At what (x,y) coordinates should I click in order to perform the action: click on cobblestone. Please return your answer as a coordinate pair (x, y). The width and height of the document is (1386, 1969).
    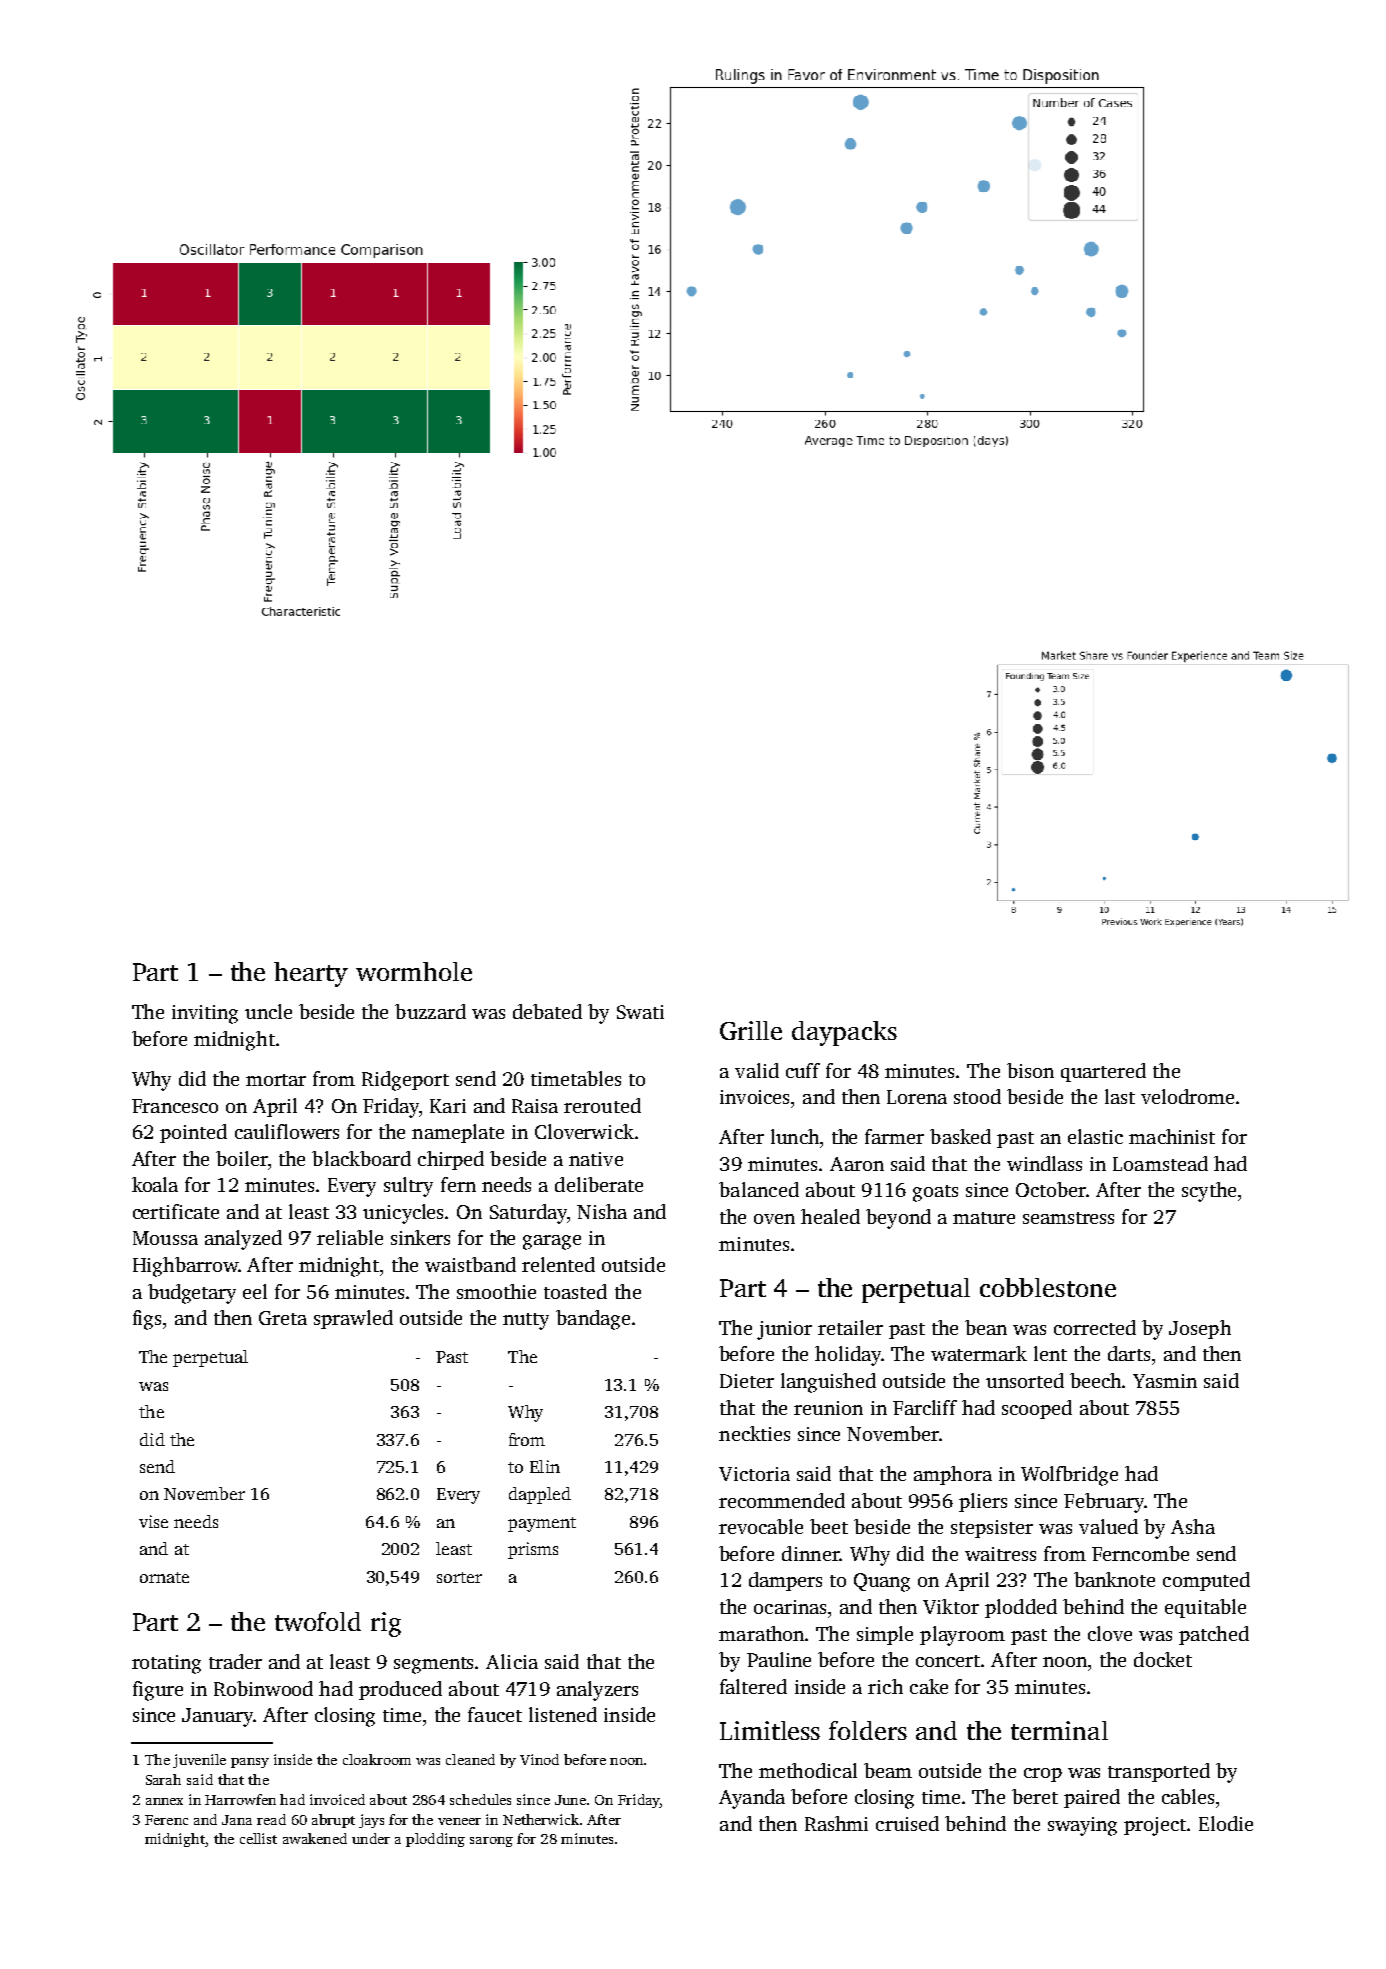
    Looking at the image, I should click on (1048, 1287).
